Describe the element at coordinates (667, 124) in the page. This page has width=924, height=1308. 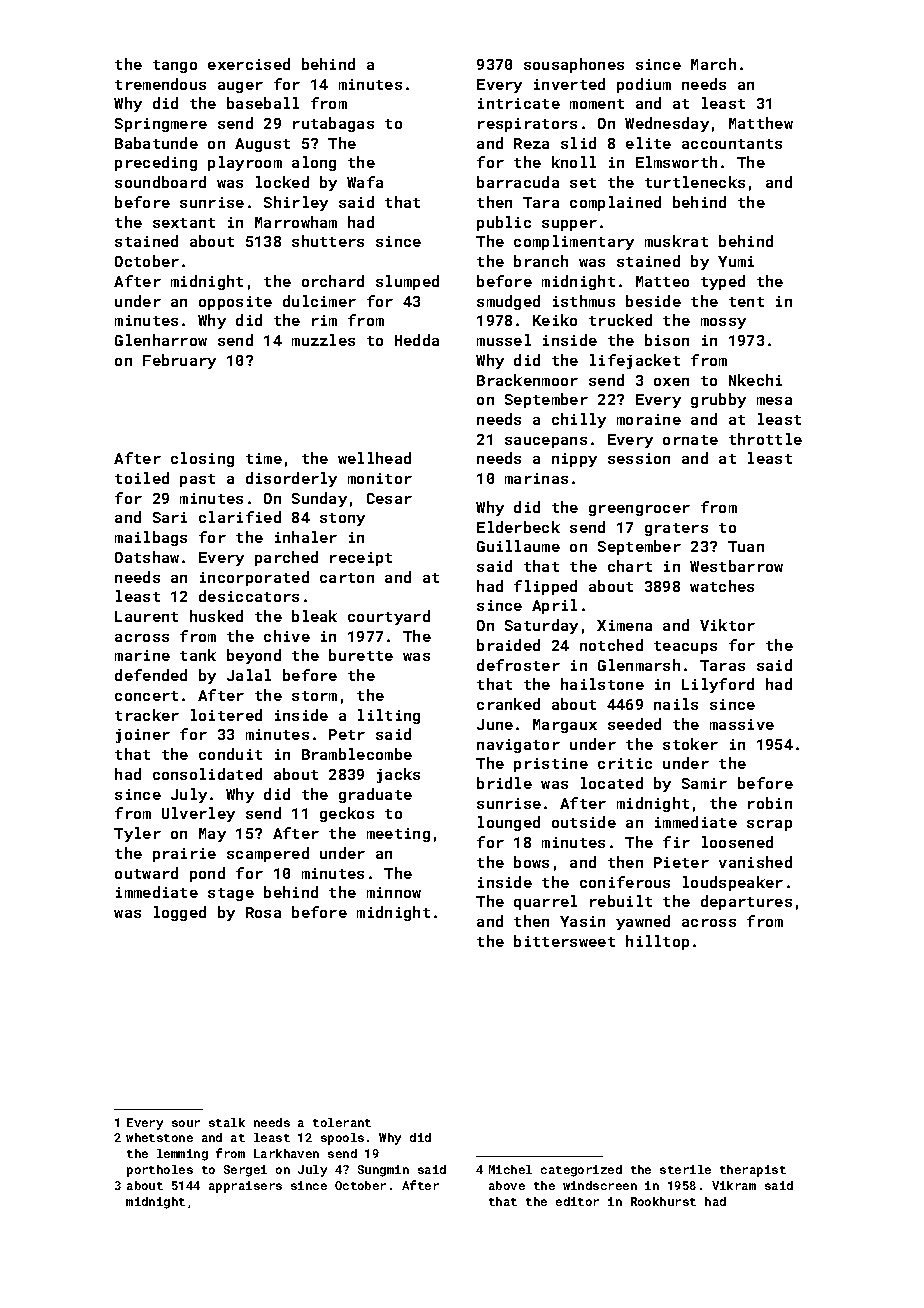
I see `Wednesday` at that location.
